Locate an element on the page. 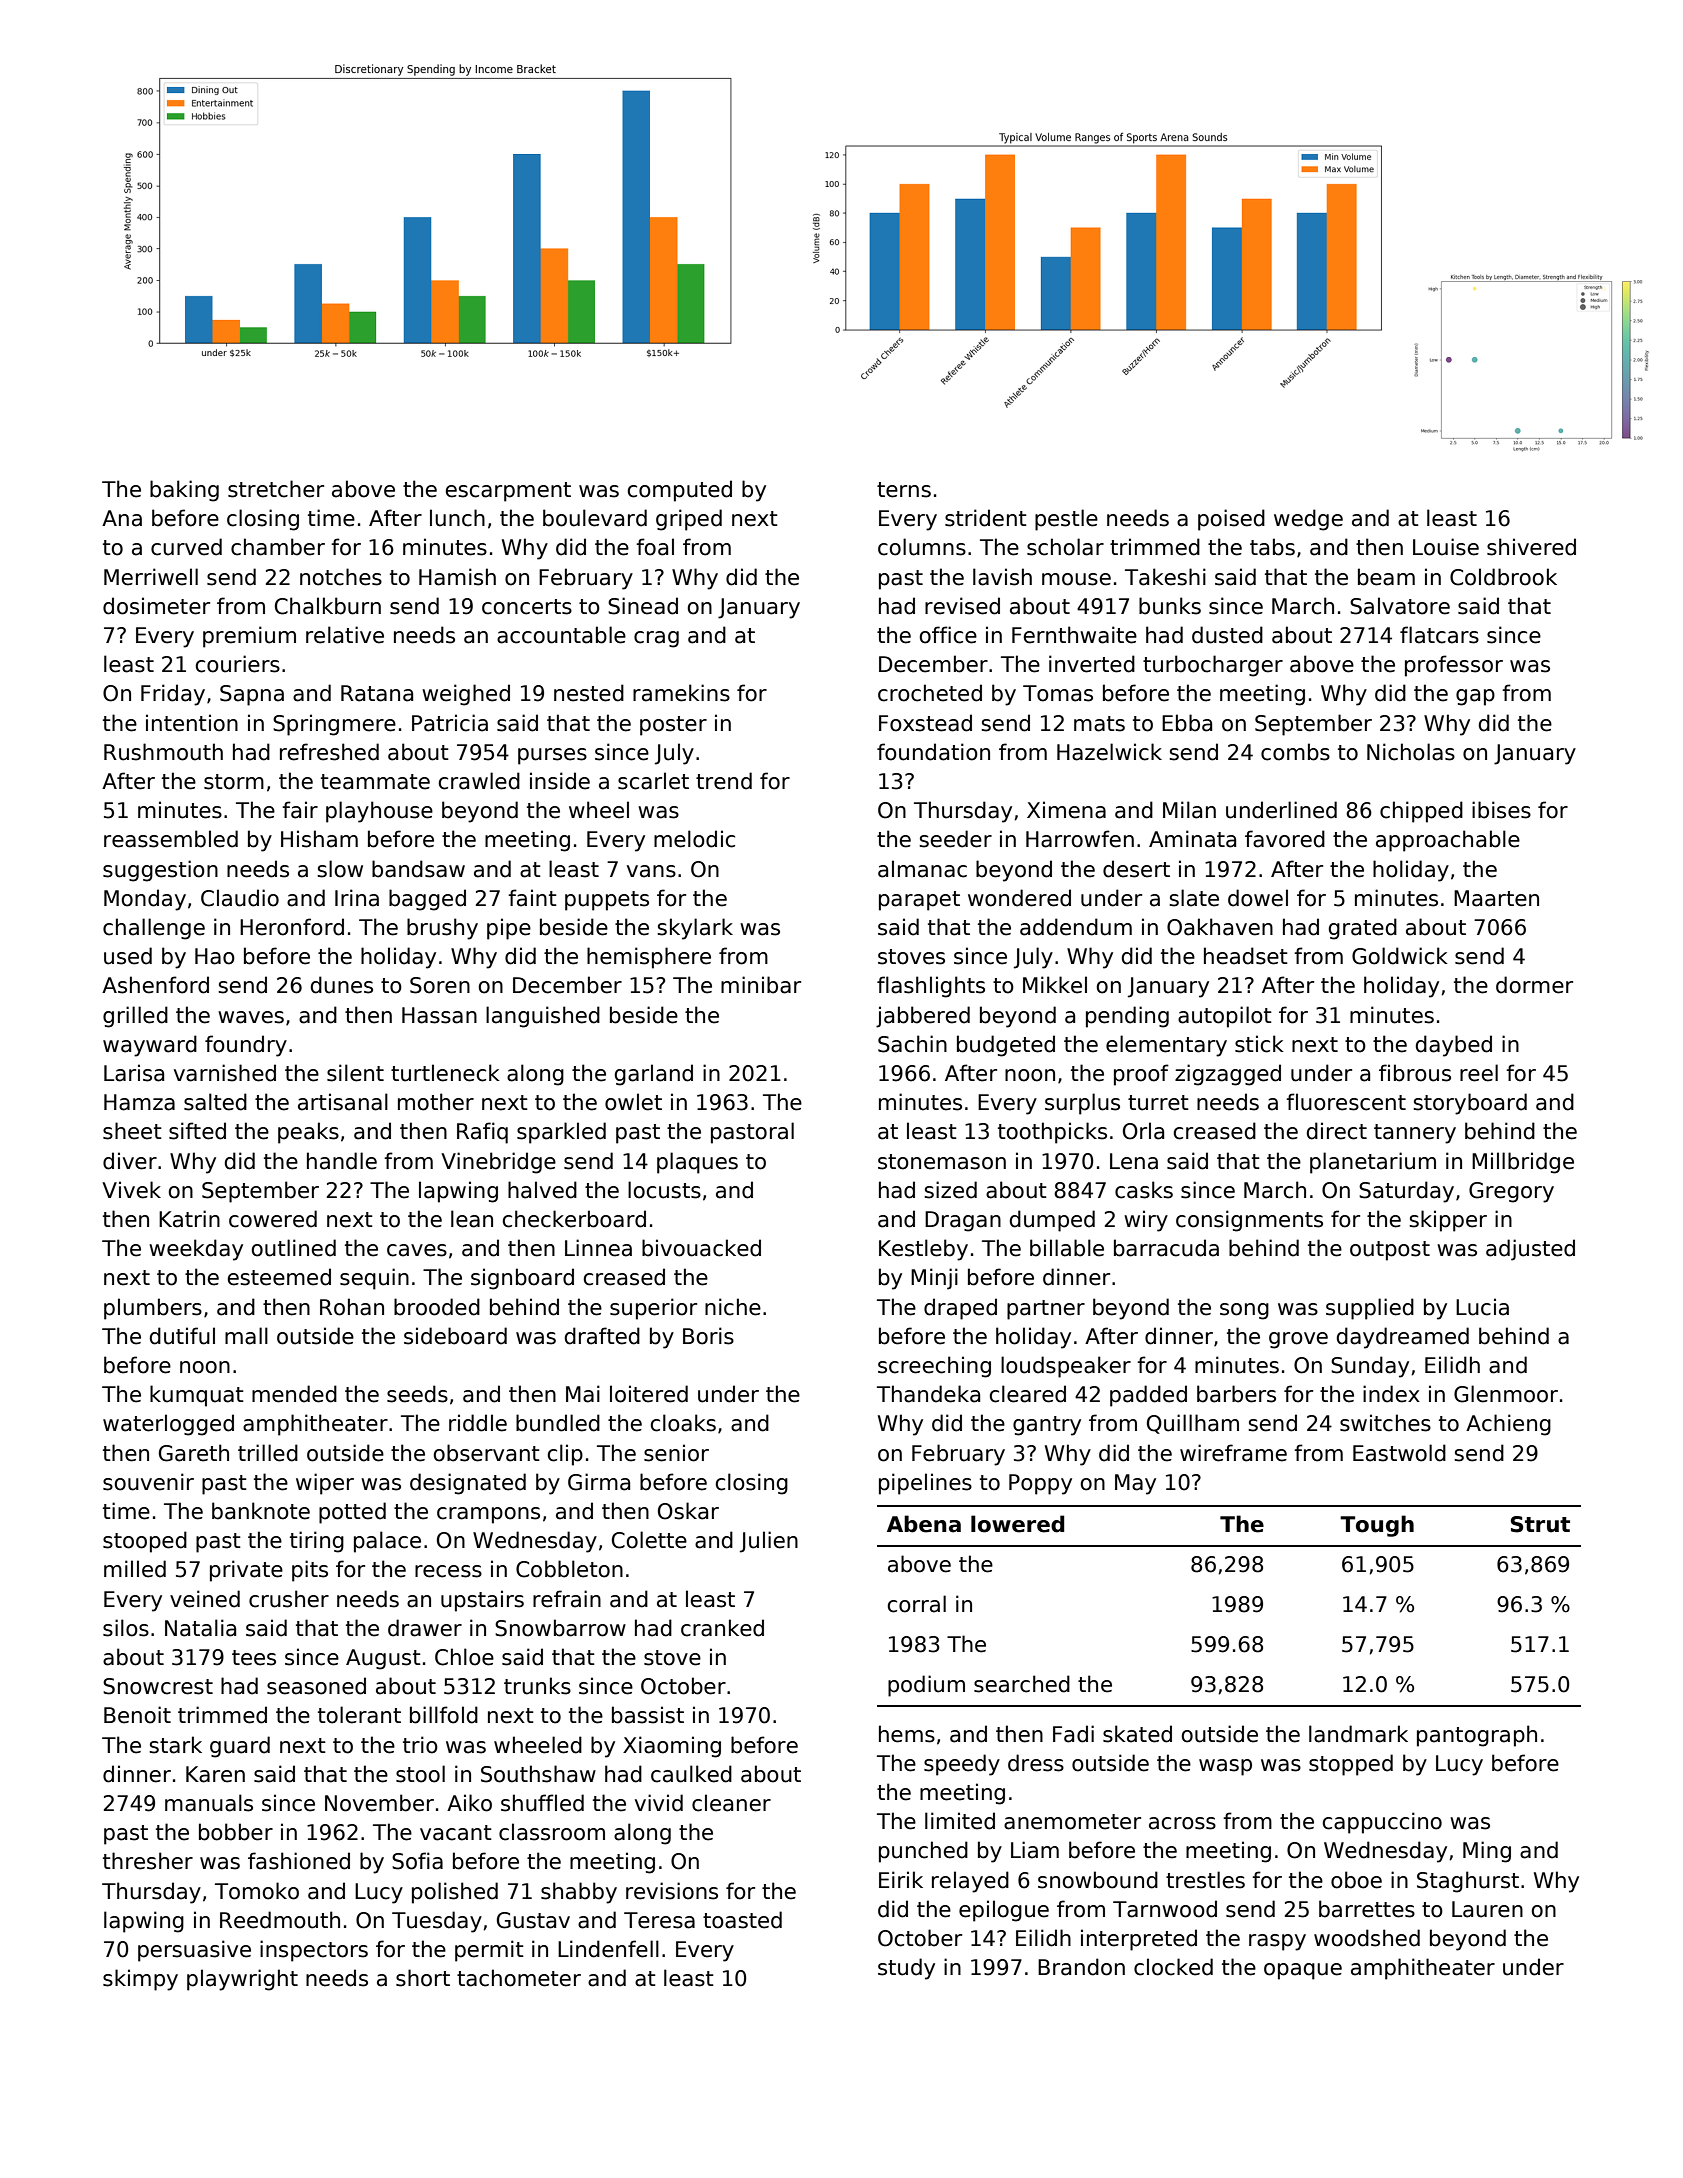 The height and width of the document is (2178, 1683). shabby is located at coordinates (579, 1893).
